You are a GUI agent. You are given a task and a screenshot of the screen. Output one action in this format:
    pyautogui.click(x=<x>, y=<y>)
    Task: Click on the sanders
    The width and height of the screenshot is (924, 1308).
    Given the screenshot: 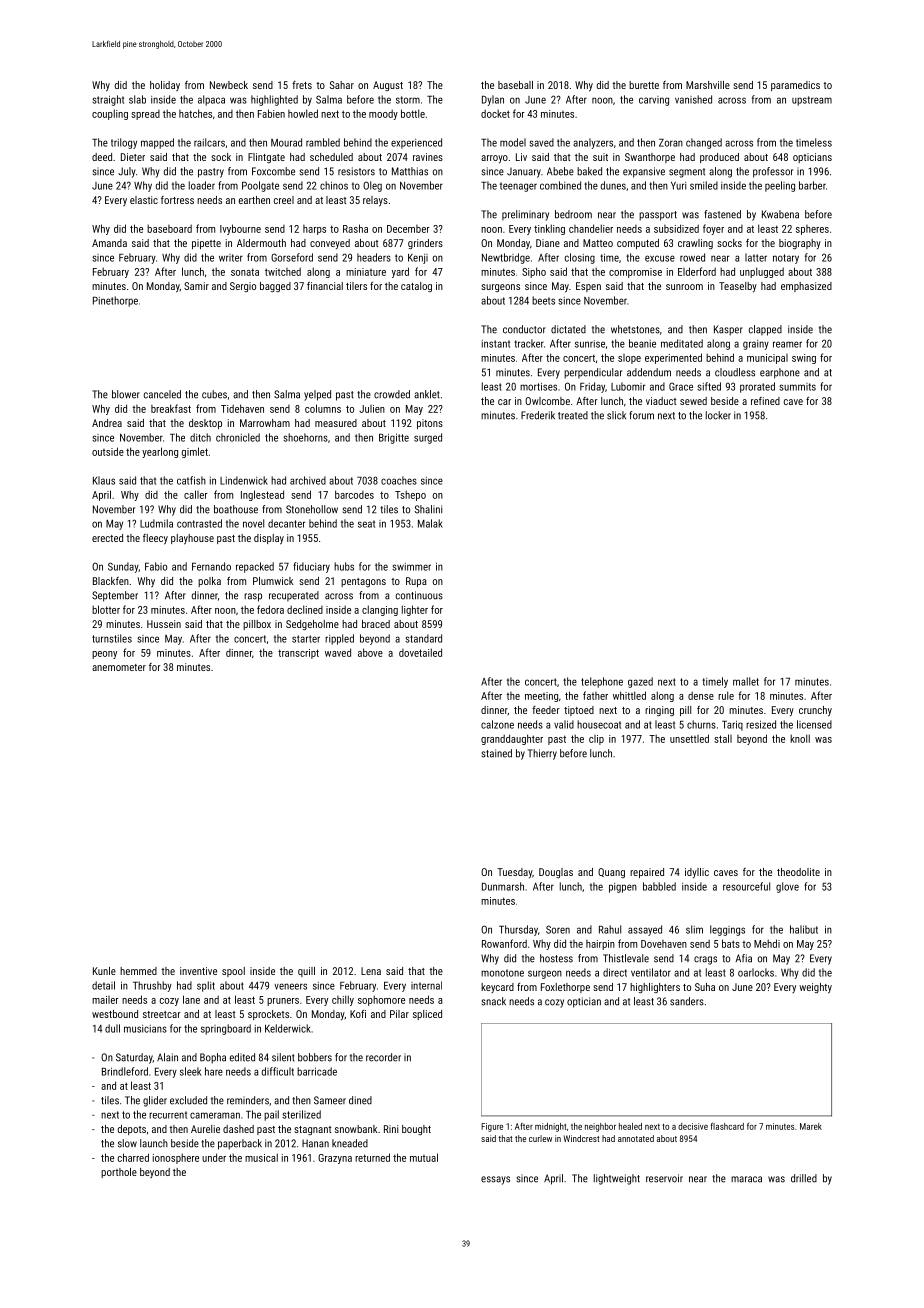 What is the action you would take?
    pyautogui.click(x=687, y=1001)
